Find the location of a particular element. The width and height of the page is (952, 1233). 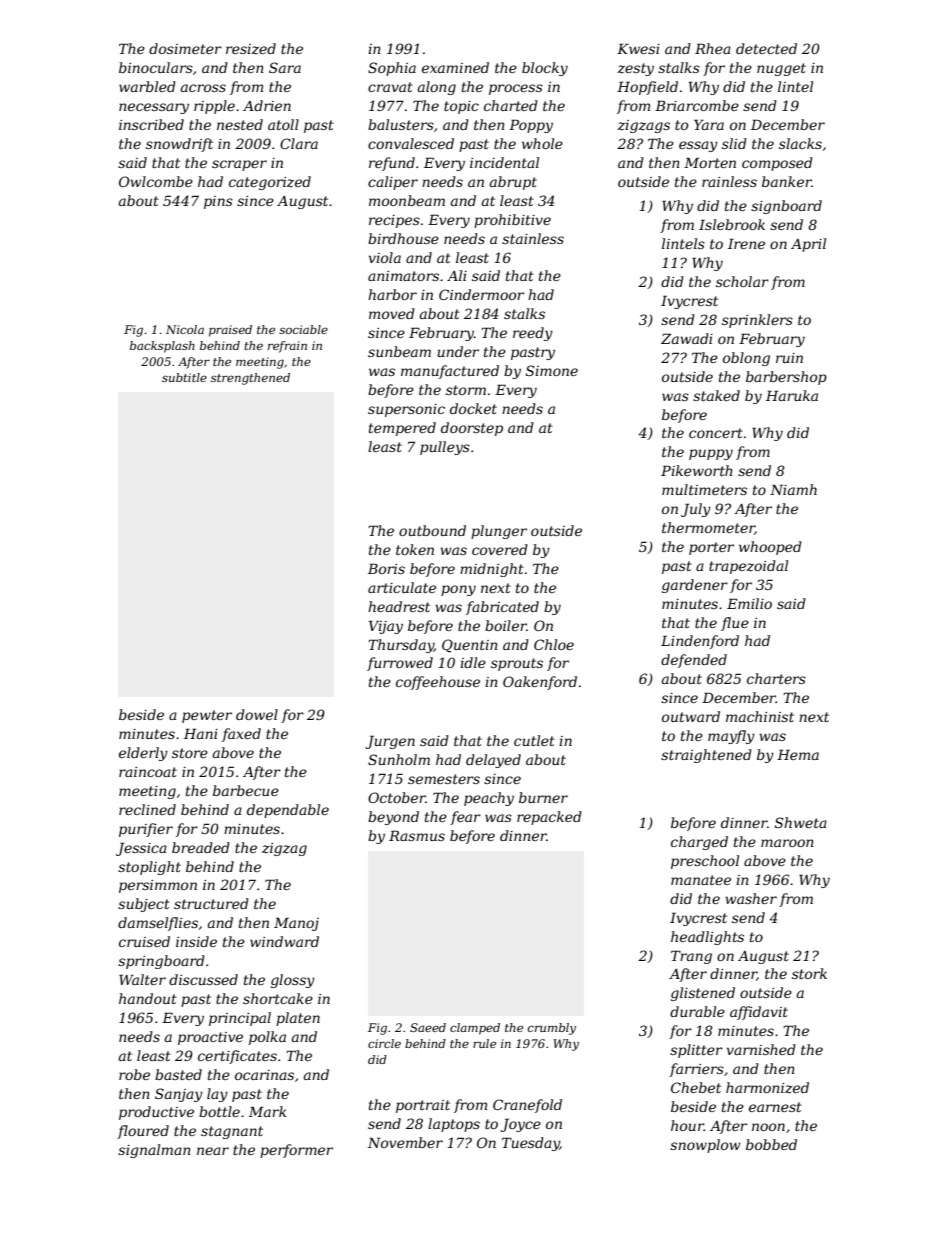

farriers is located at coordinates (696, 1070).
